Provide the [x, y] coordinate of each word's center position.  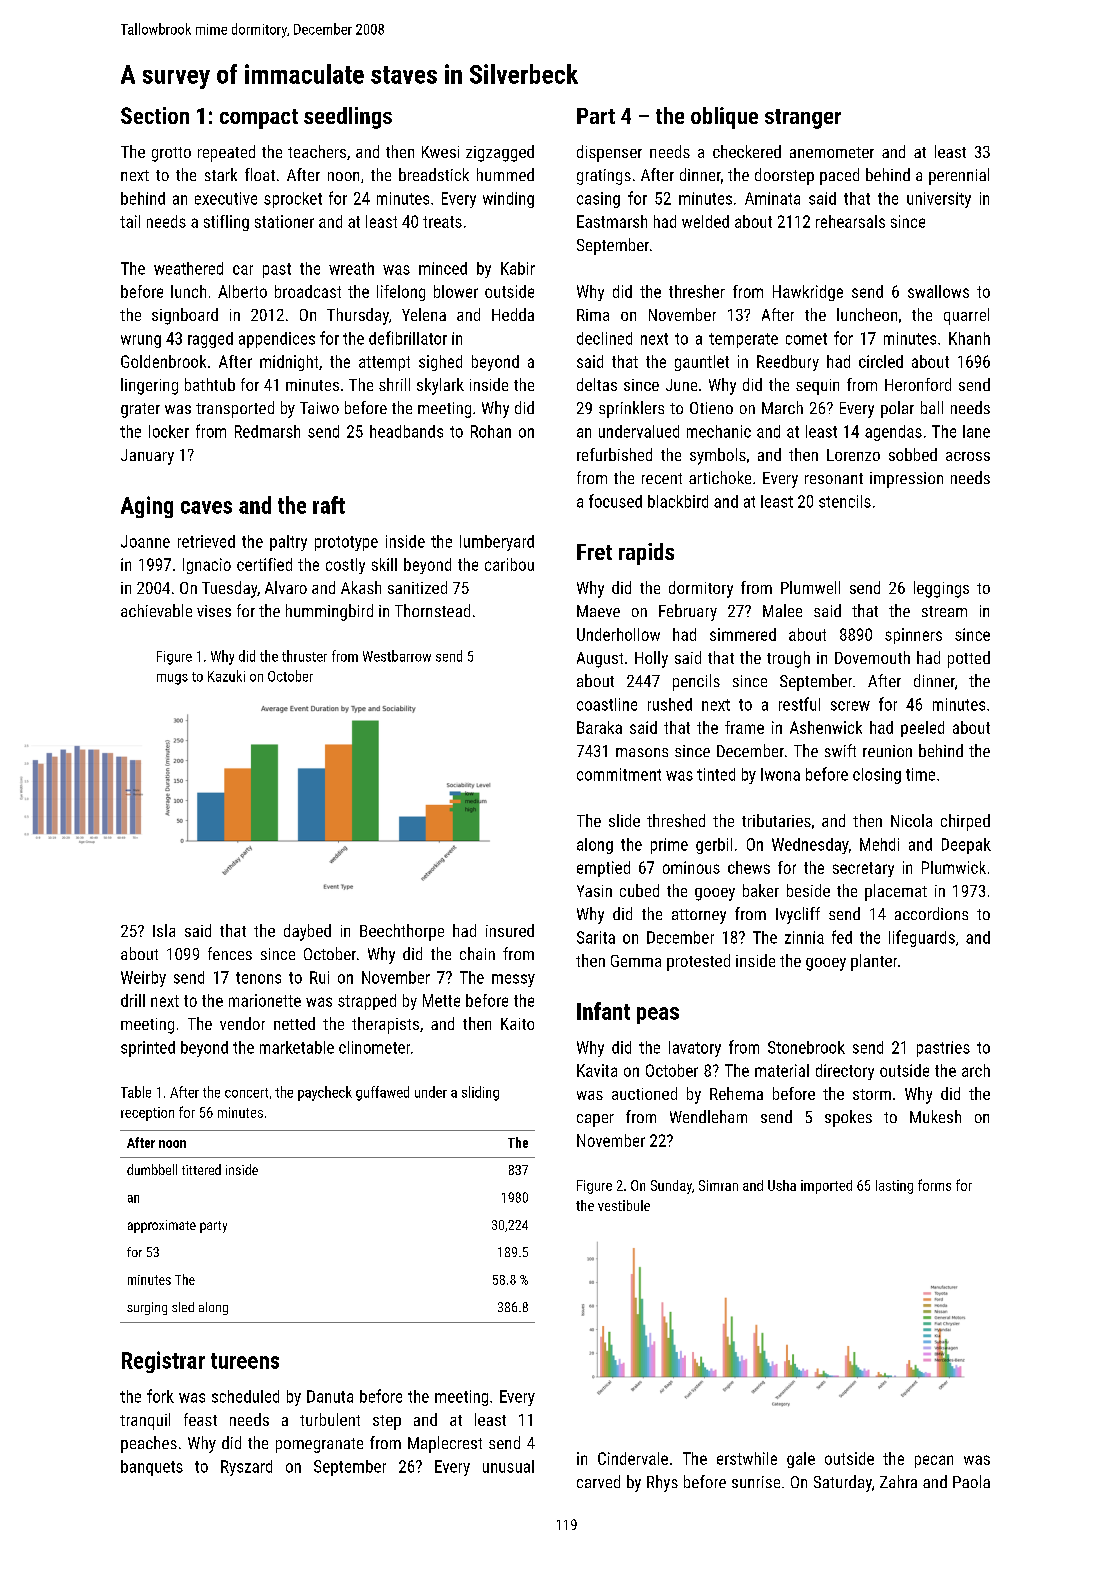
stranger [803, 119]
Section [155, 115]
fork [160, 1396]
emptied [603, 869]
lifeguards [922, 938]
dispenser [609, 153]
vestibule [624, 1205]
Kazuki [226, 676]
